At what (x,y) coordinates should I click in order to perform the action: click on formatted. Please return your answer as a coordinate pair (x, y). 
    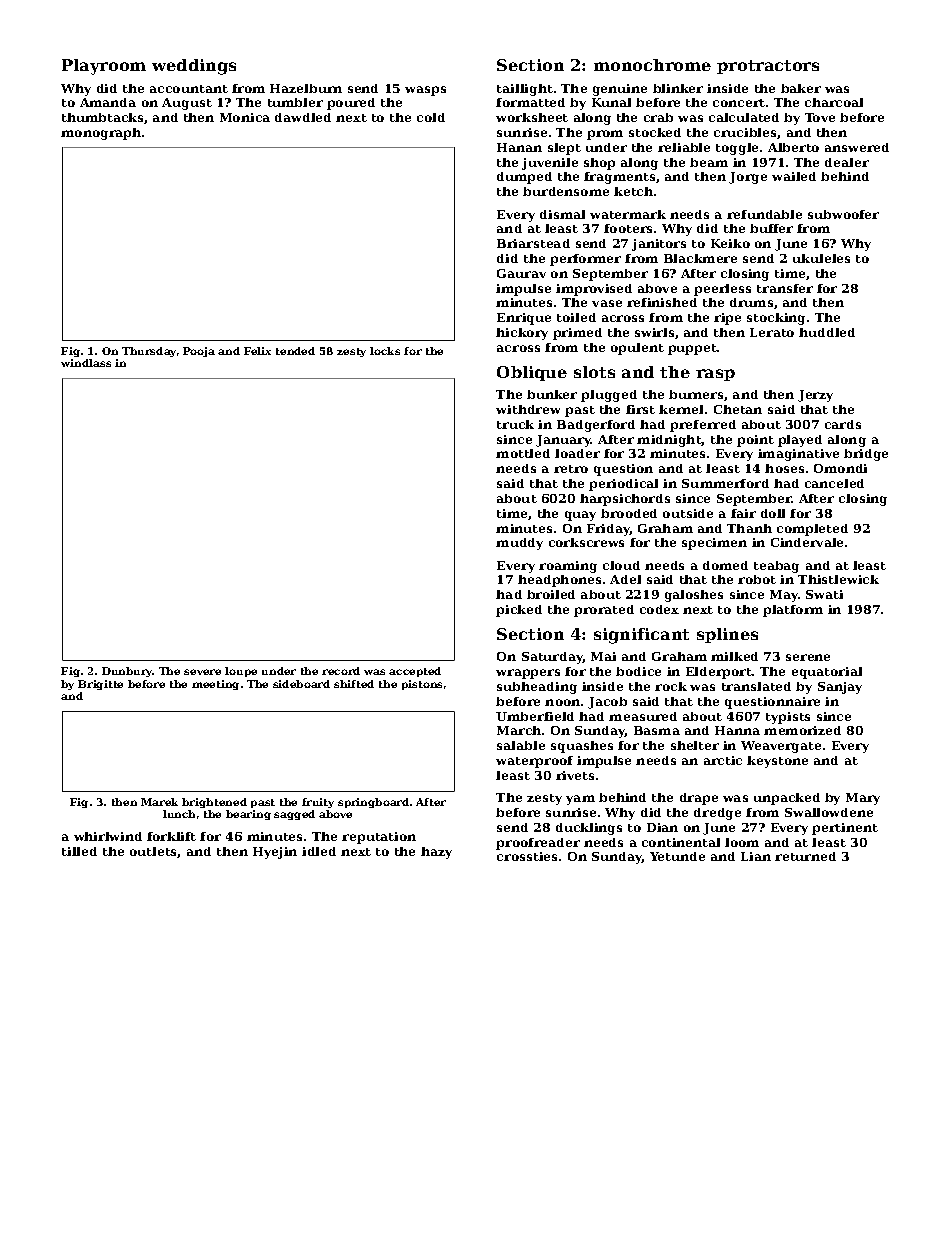
    Looking at the image, I should click on (530, 102).
